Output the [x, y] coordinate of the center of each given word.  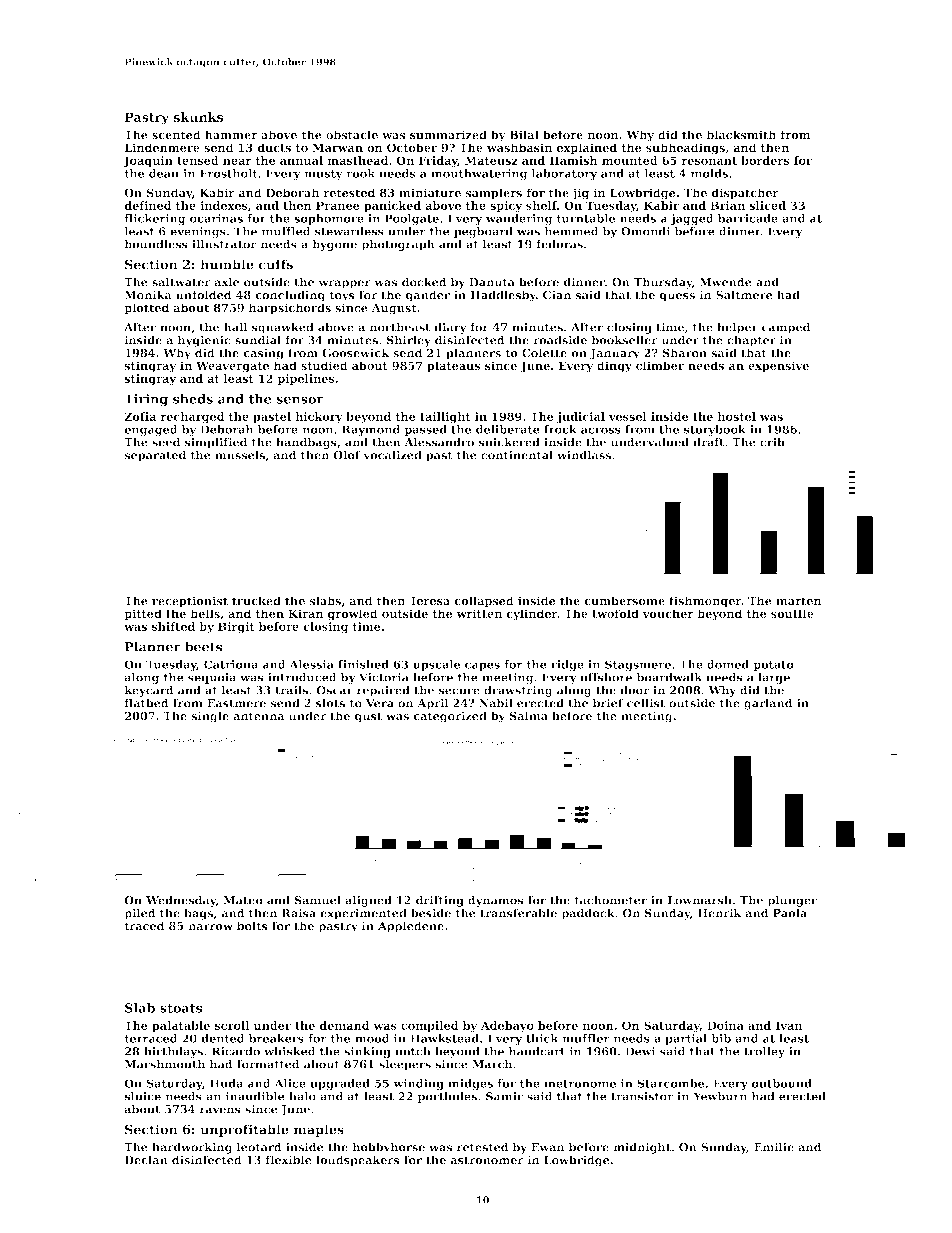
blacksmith [741, 134]
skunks [199, 117]
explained [587, 148]
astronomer [487, 1160]
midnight [642, 1148]
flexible [288, 1160]
